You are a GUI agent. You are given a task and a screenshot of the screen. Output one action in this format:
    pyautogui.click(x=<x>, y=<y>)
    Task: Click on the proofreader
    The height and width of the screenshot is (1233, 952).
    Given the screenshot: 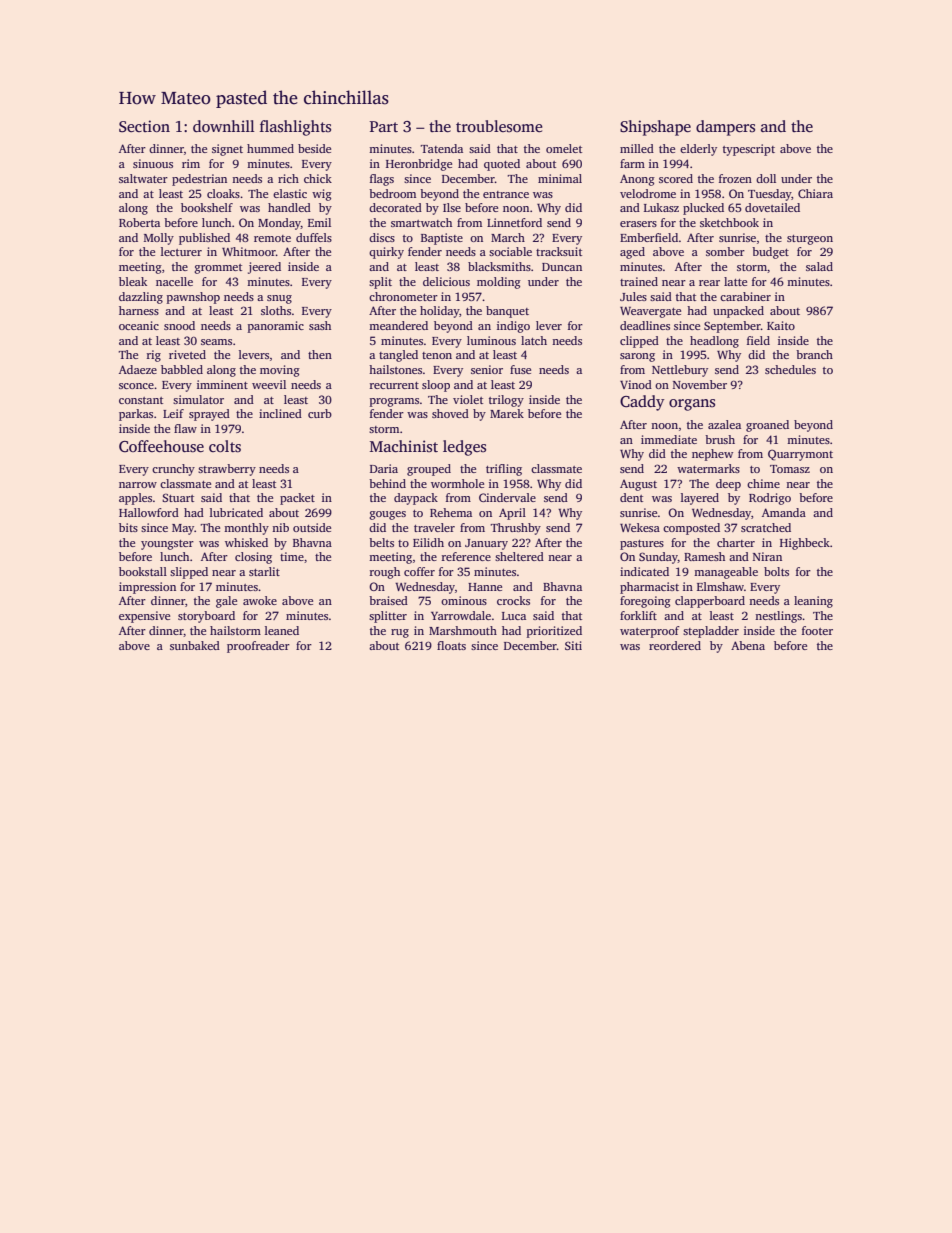 What is the action you would take?
    pyautogui.click(x=258, y=647)
